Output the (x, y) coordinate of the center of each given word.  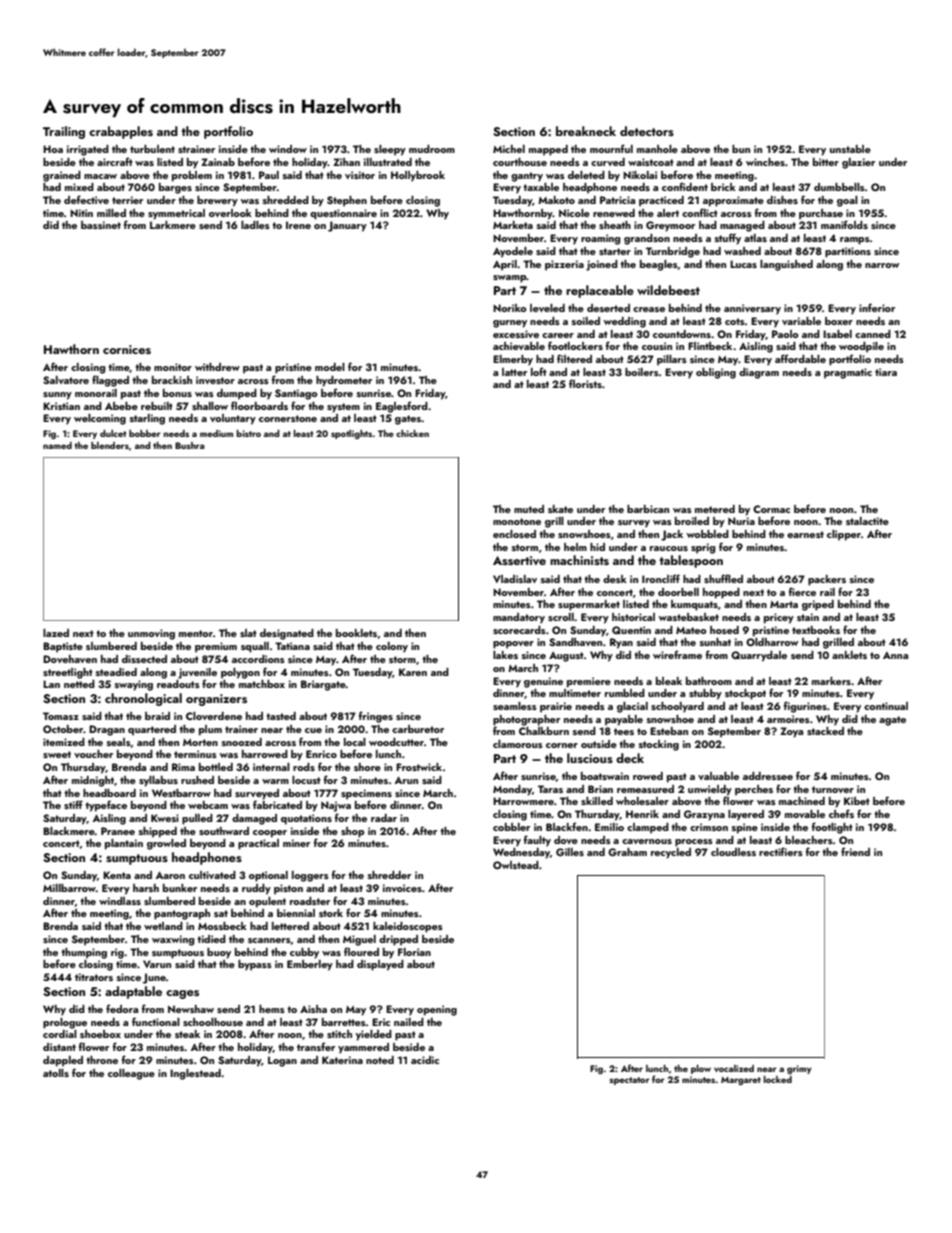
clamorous (518, 744)
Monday (512, 790)
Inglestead (195, 1074)
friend (855, 851)
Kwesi (165, 818)
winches (765, 162)
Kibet (857, 801)
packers (827, 580)
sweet (57, 754)
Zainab (218, 162)
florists (585, 383)
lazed (56, 633)
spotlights (351, 434)
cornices (127, 349)
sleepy (390, 150)
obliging (716, 373)
